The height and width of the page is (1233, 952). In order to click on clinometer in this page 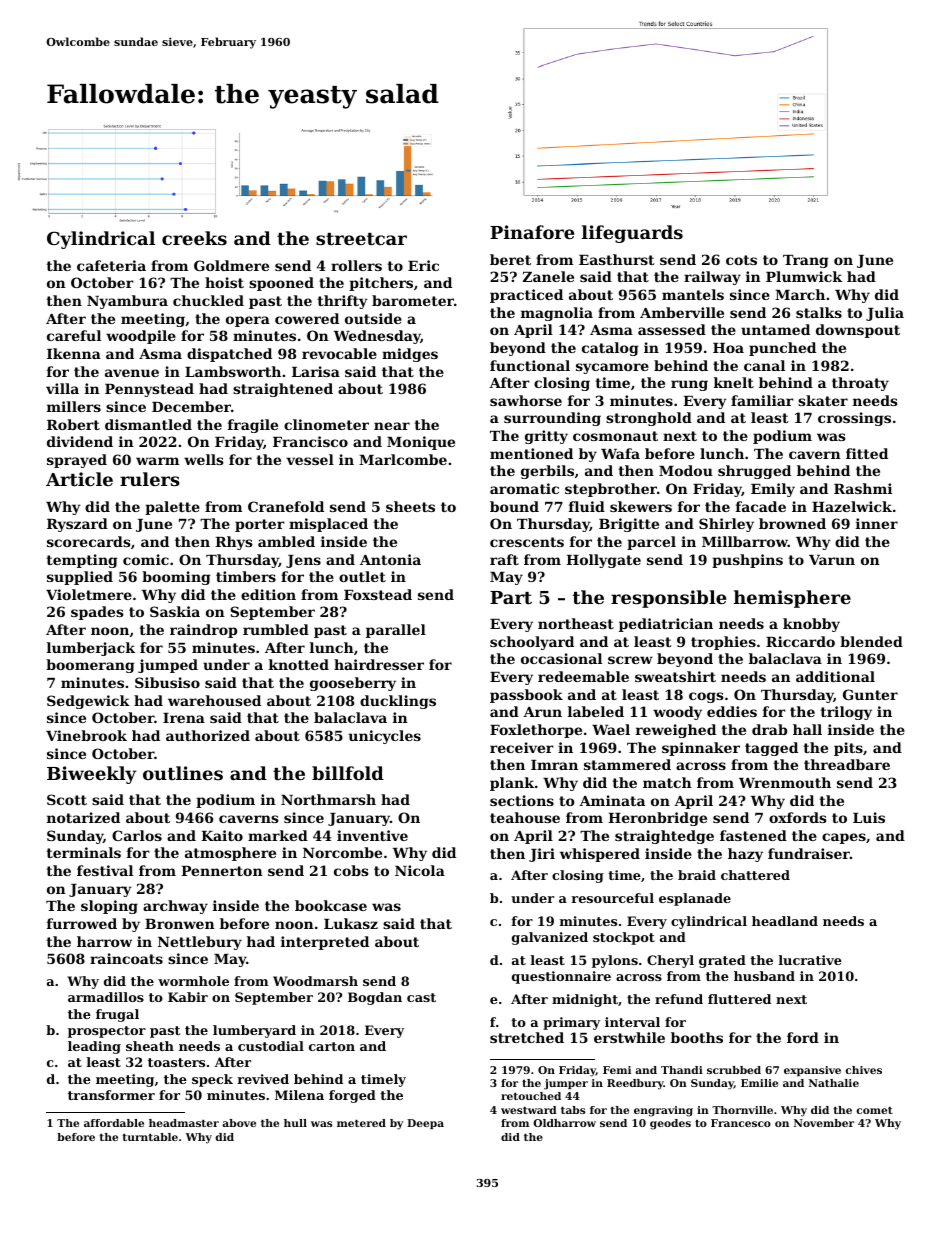, I will do `click(326, 424)`.
